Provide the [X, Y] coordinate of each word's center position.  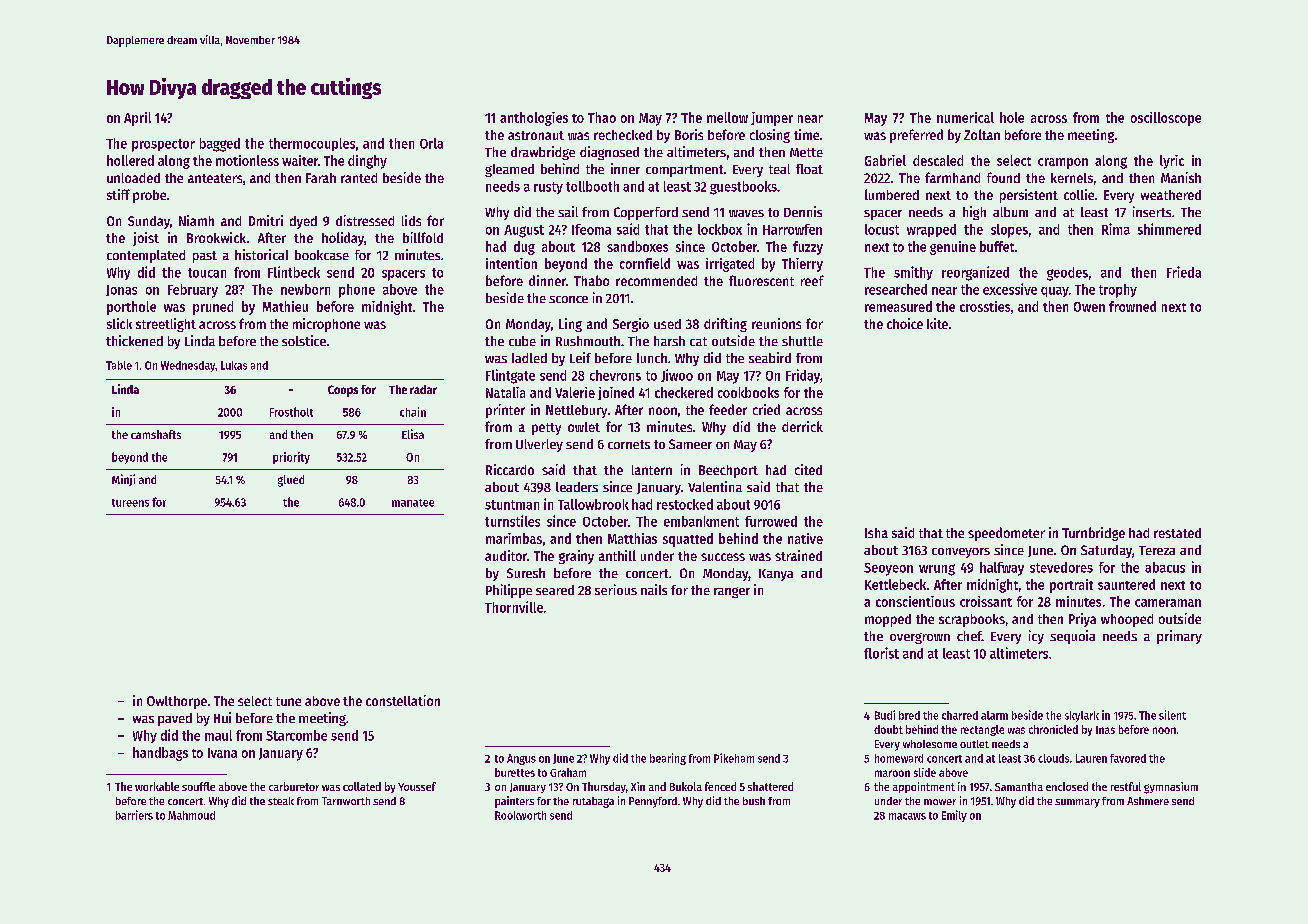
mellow [727, 117]
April [137, 119]
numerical [965, 117]
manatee [413, 503]
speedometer [1006, 534]
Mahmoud [191, 815]
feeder [728, 409]
